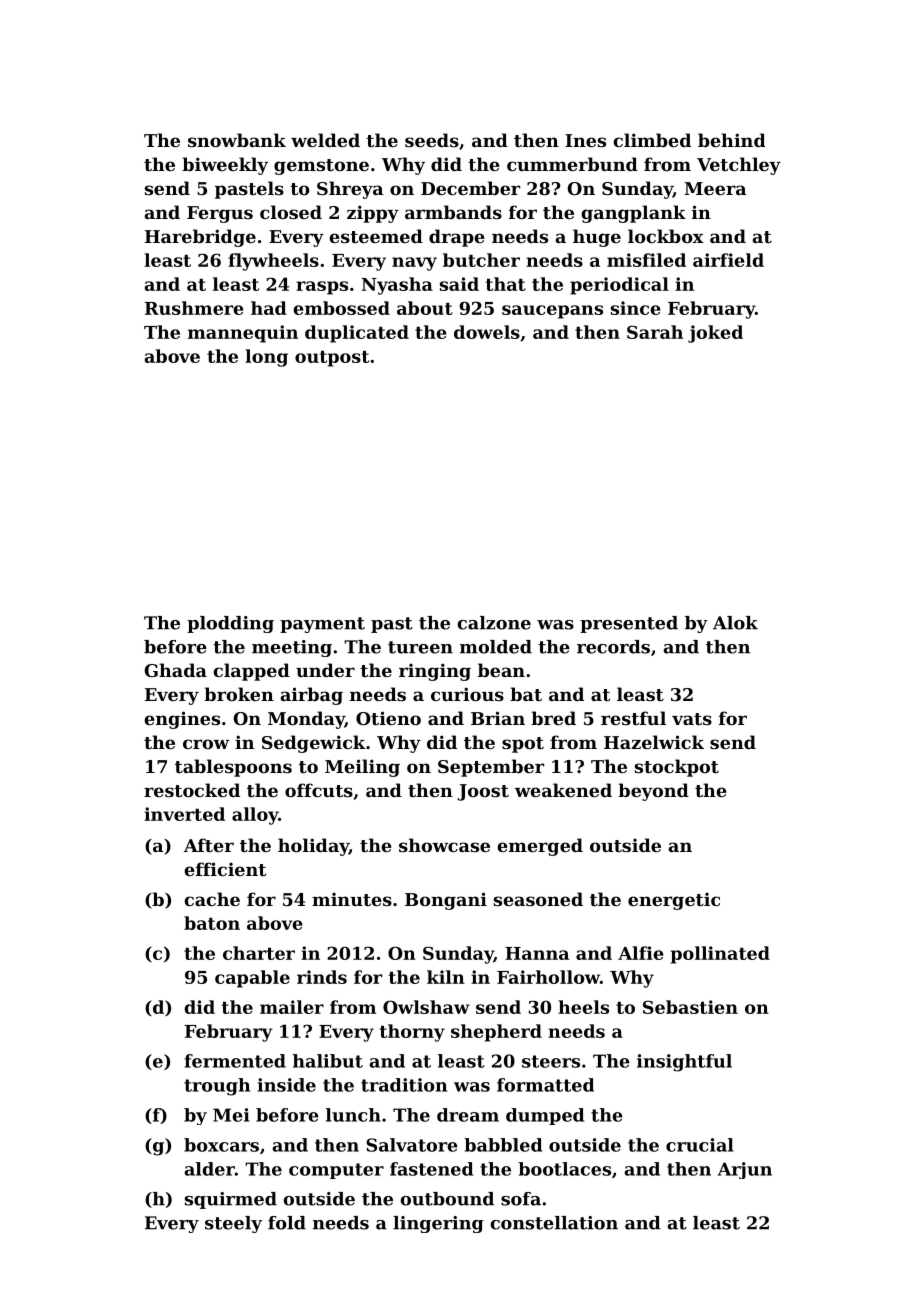 This document has height=1314, width=924. I want to click on pollinated, so click(720, 955).
